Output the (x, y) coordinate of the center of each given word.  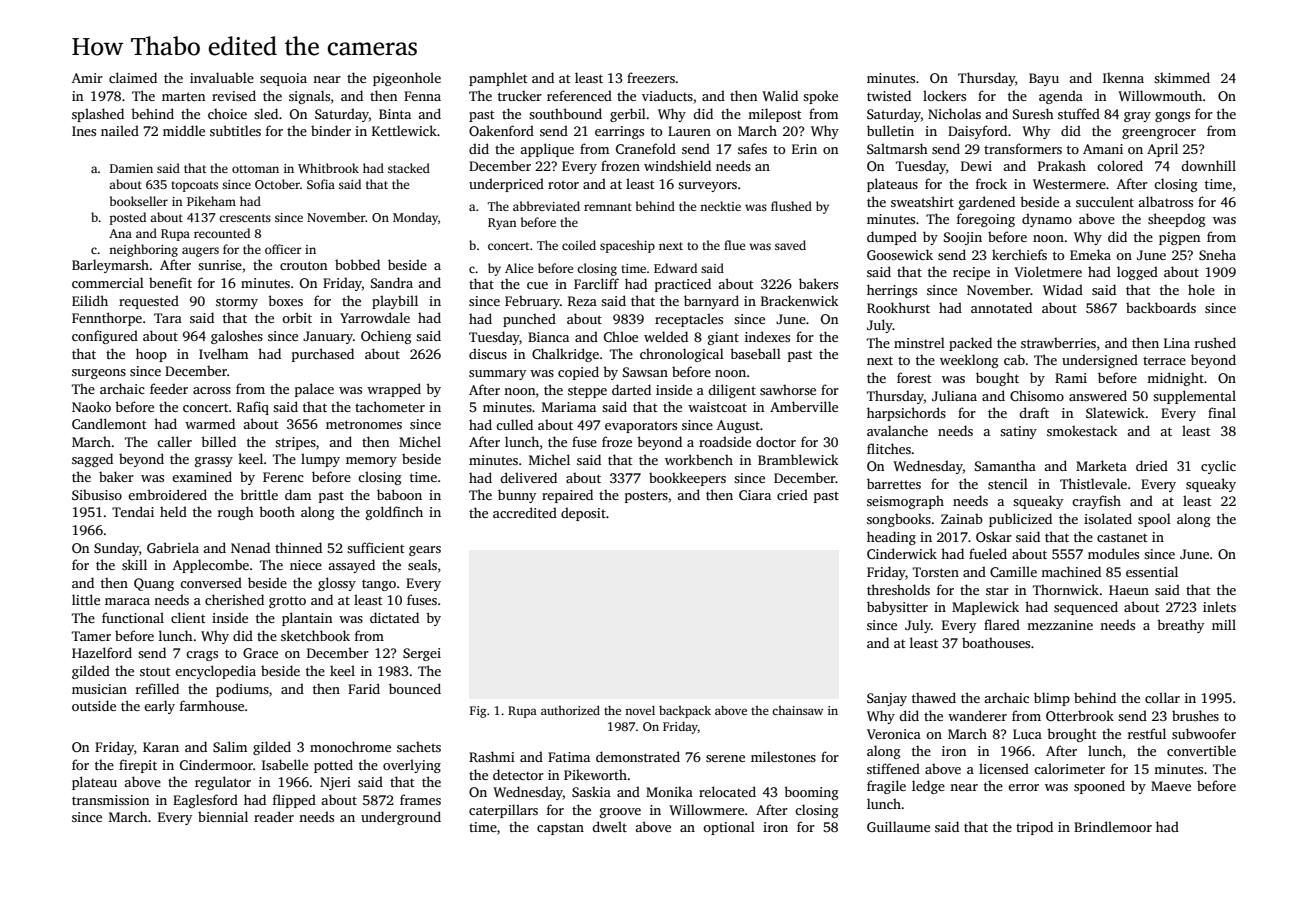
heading (891, 538)
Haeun (1129, 590)
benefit (170, 282)
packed (970, 344)
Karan (161, 747)
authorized (570, 710)
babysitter (897, 608)
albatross (1165, 201)
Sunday (116, 549)
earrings (619, 132)
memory (371, 462)
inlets (1219, 606)
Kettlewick (404, 130)
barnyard (711, 302)
